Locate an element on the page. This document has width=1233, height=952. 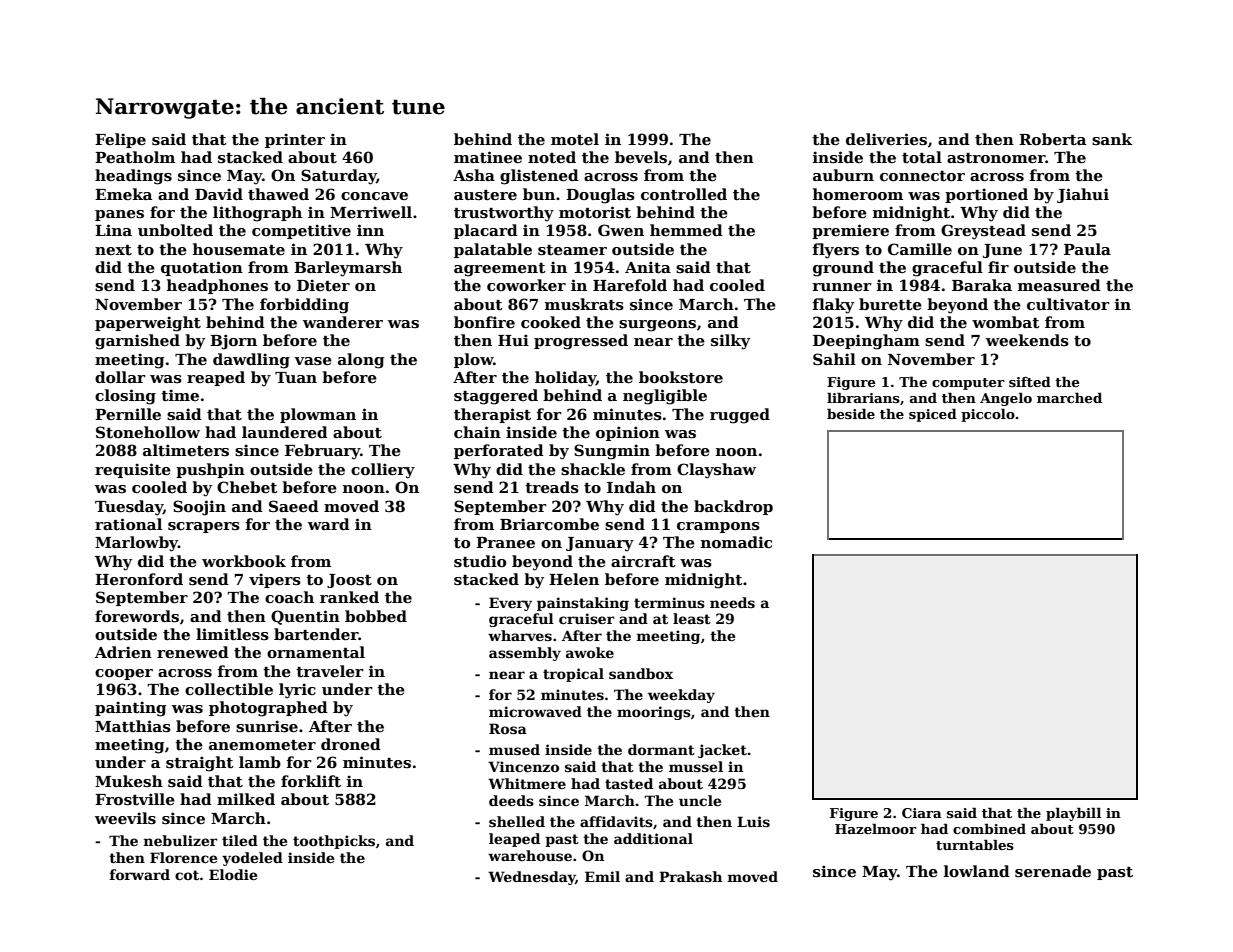
Paula is located at coordinates (1087, 249).
